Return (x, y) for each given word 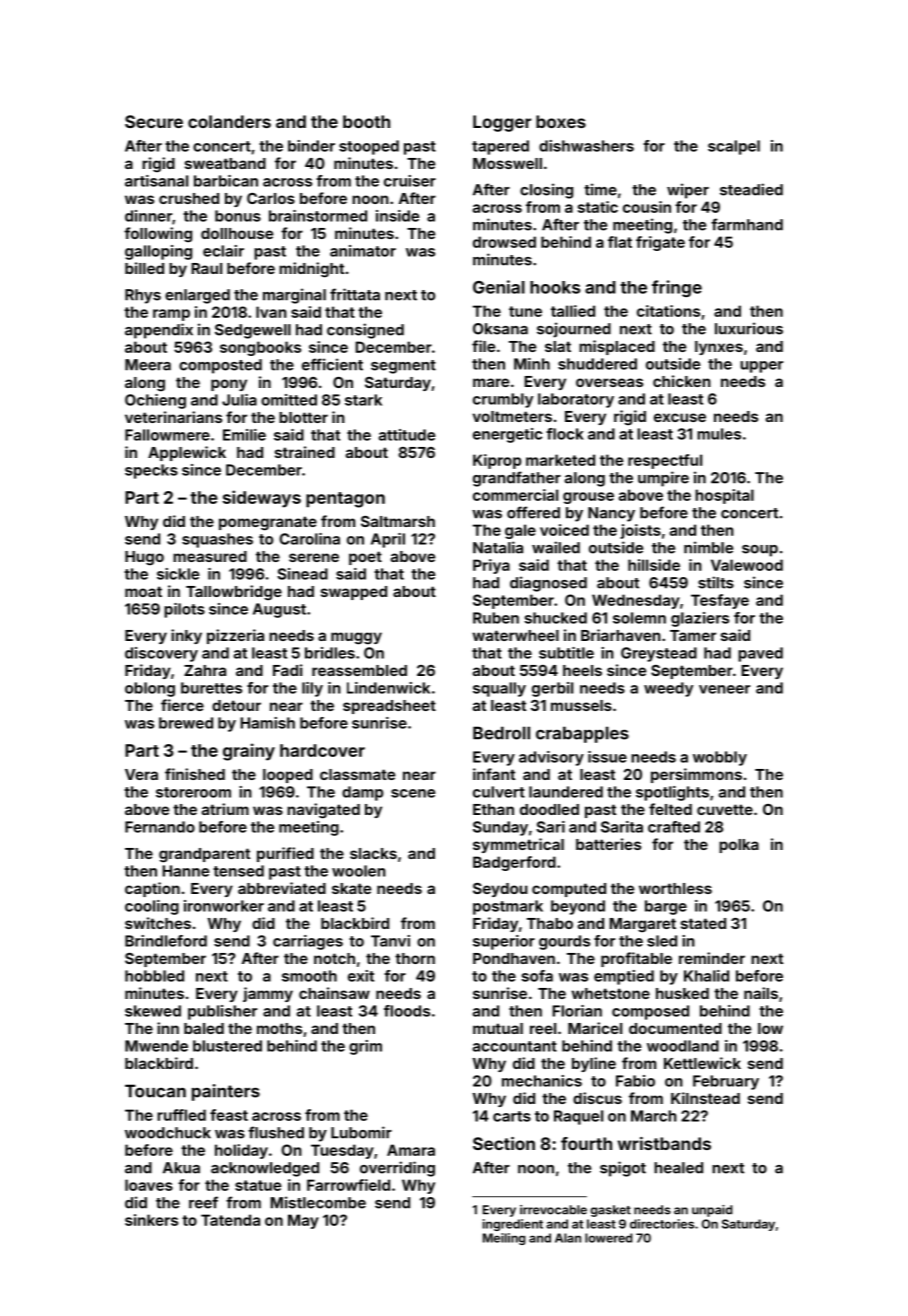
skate (351, 888)
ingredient (513, 1225)
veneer (724, 689)
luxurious (749, 328)
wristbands (664, 1143)
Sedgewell (253, 331)
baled (204, 1028)
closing (546, 191)
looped (288, 776)
